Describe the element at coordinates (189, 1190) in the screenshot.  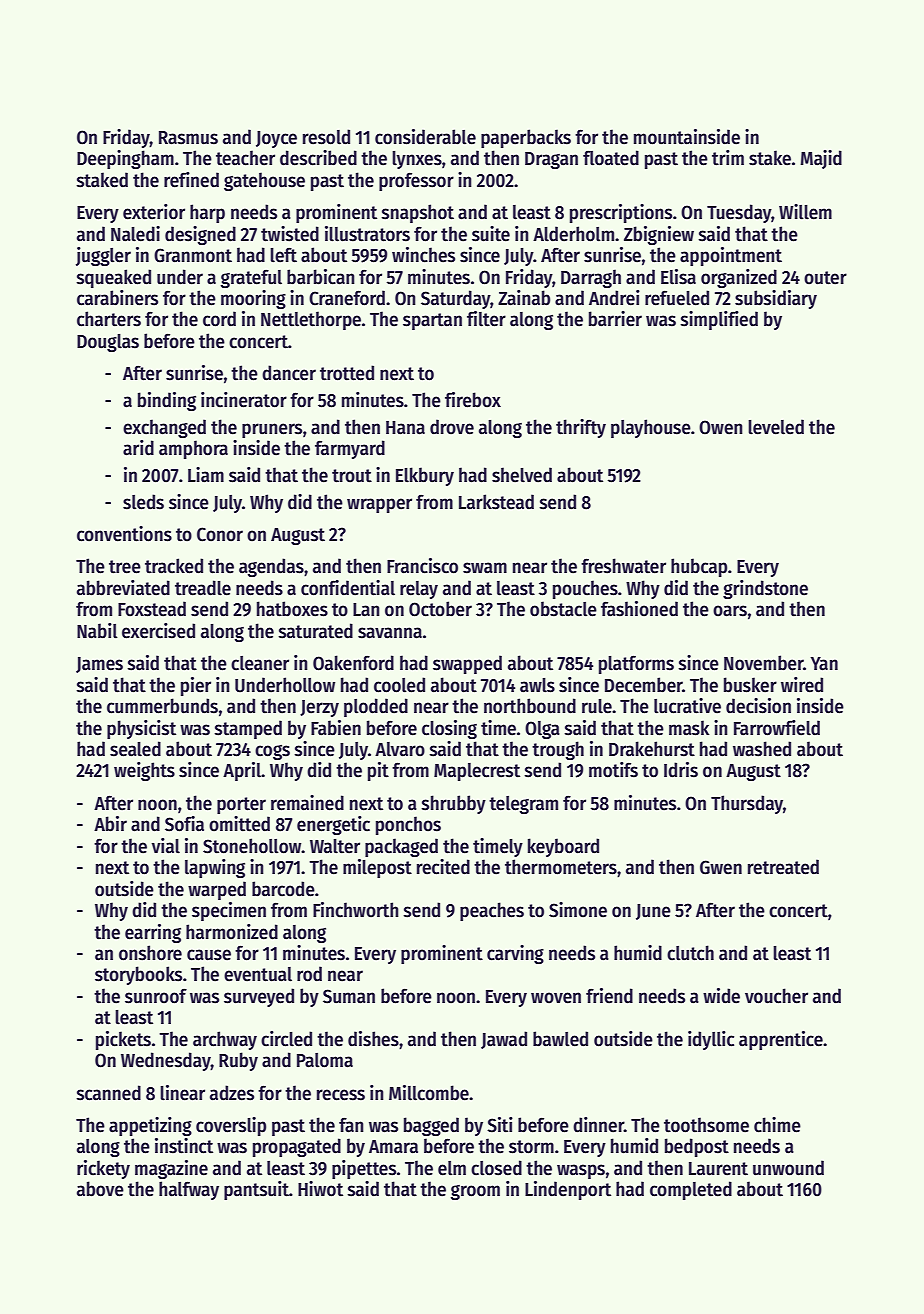
I see `halfway` at that location.
